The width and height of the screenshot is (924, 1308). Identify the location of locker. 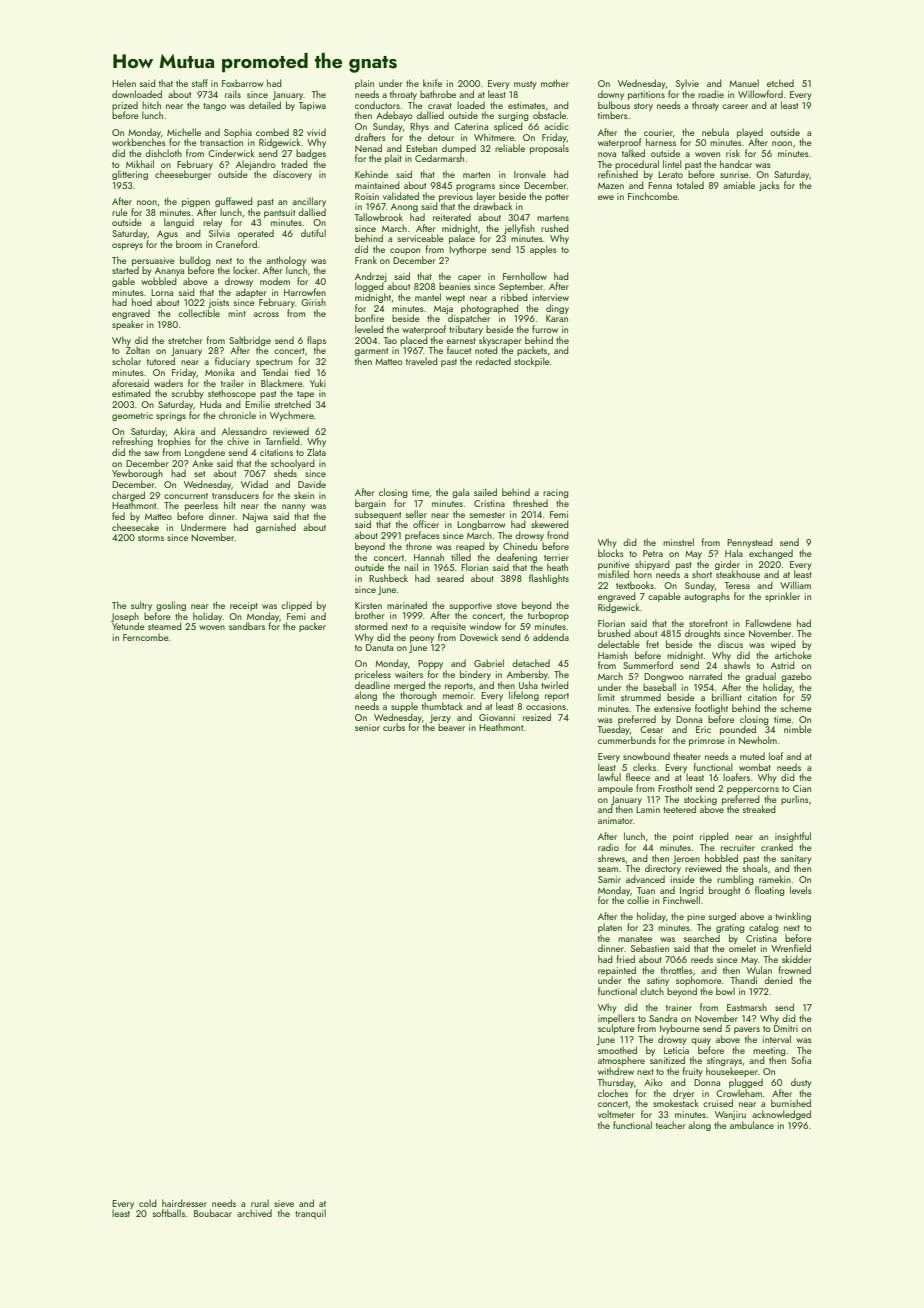
(245, 270).
